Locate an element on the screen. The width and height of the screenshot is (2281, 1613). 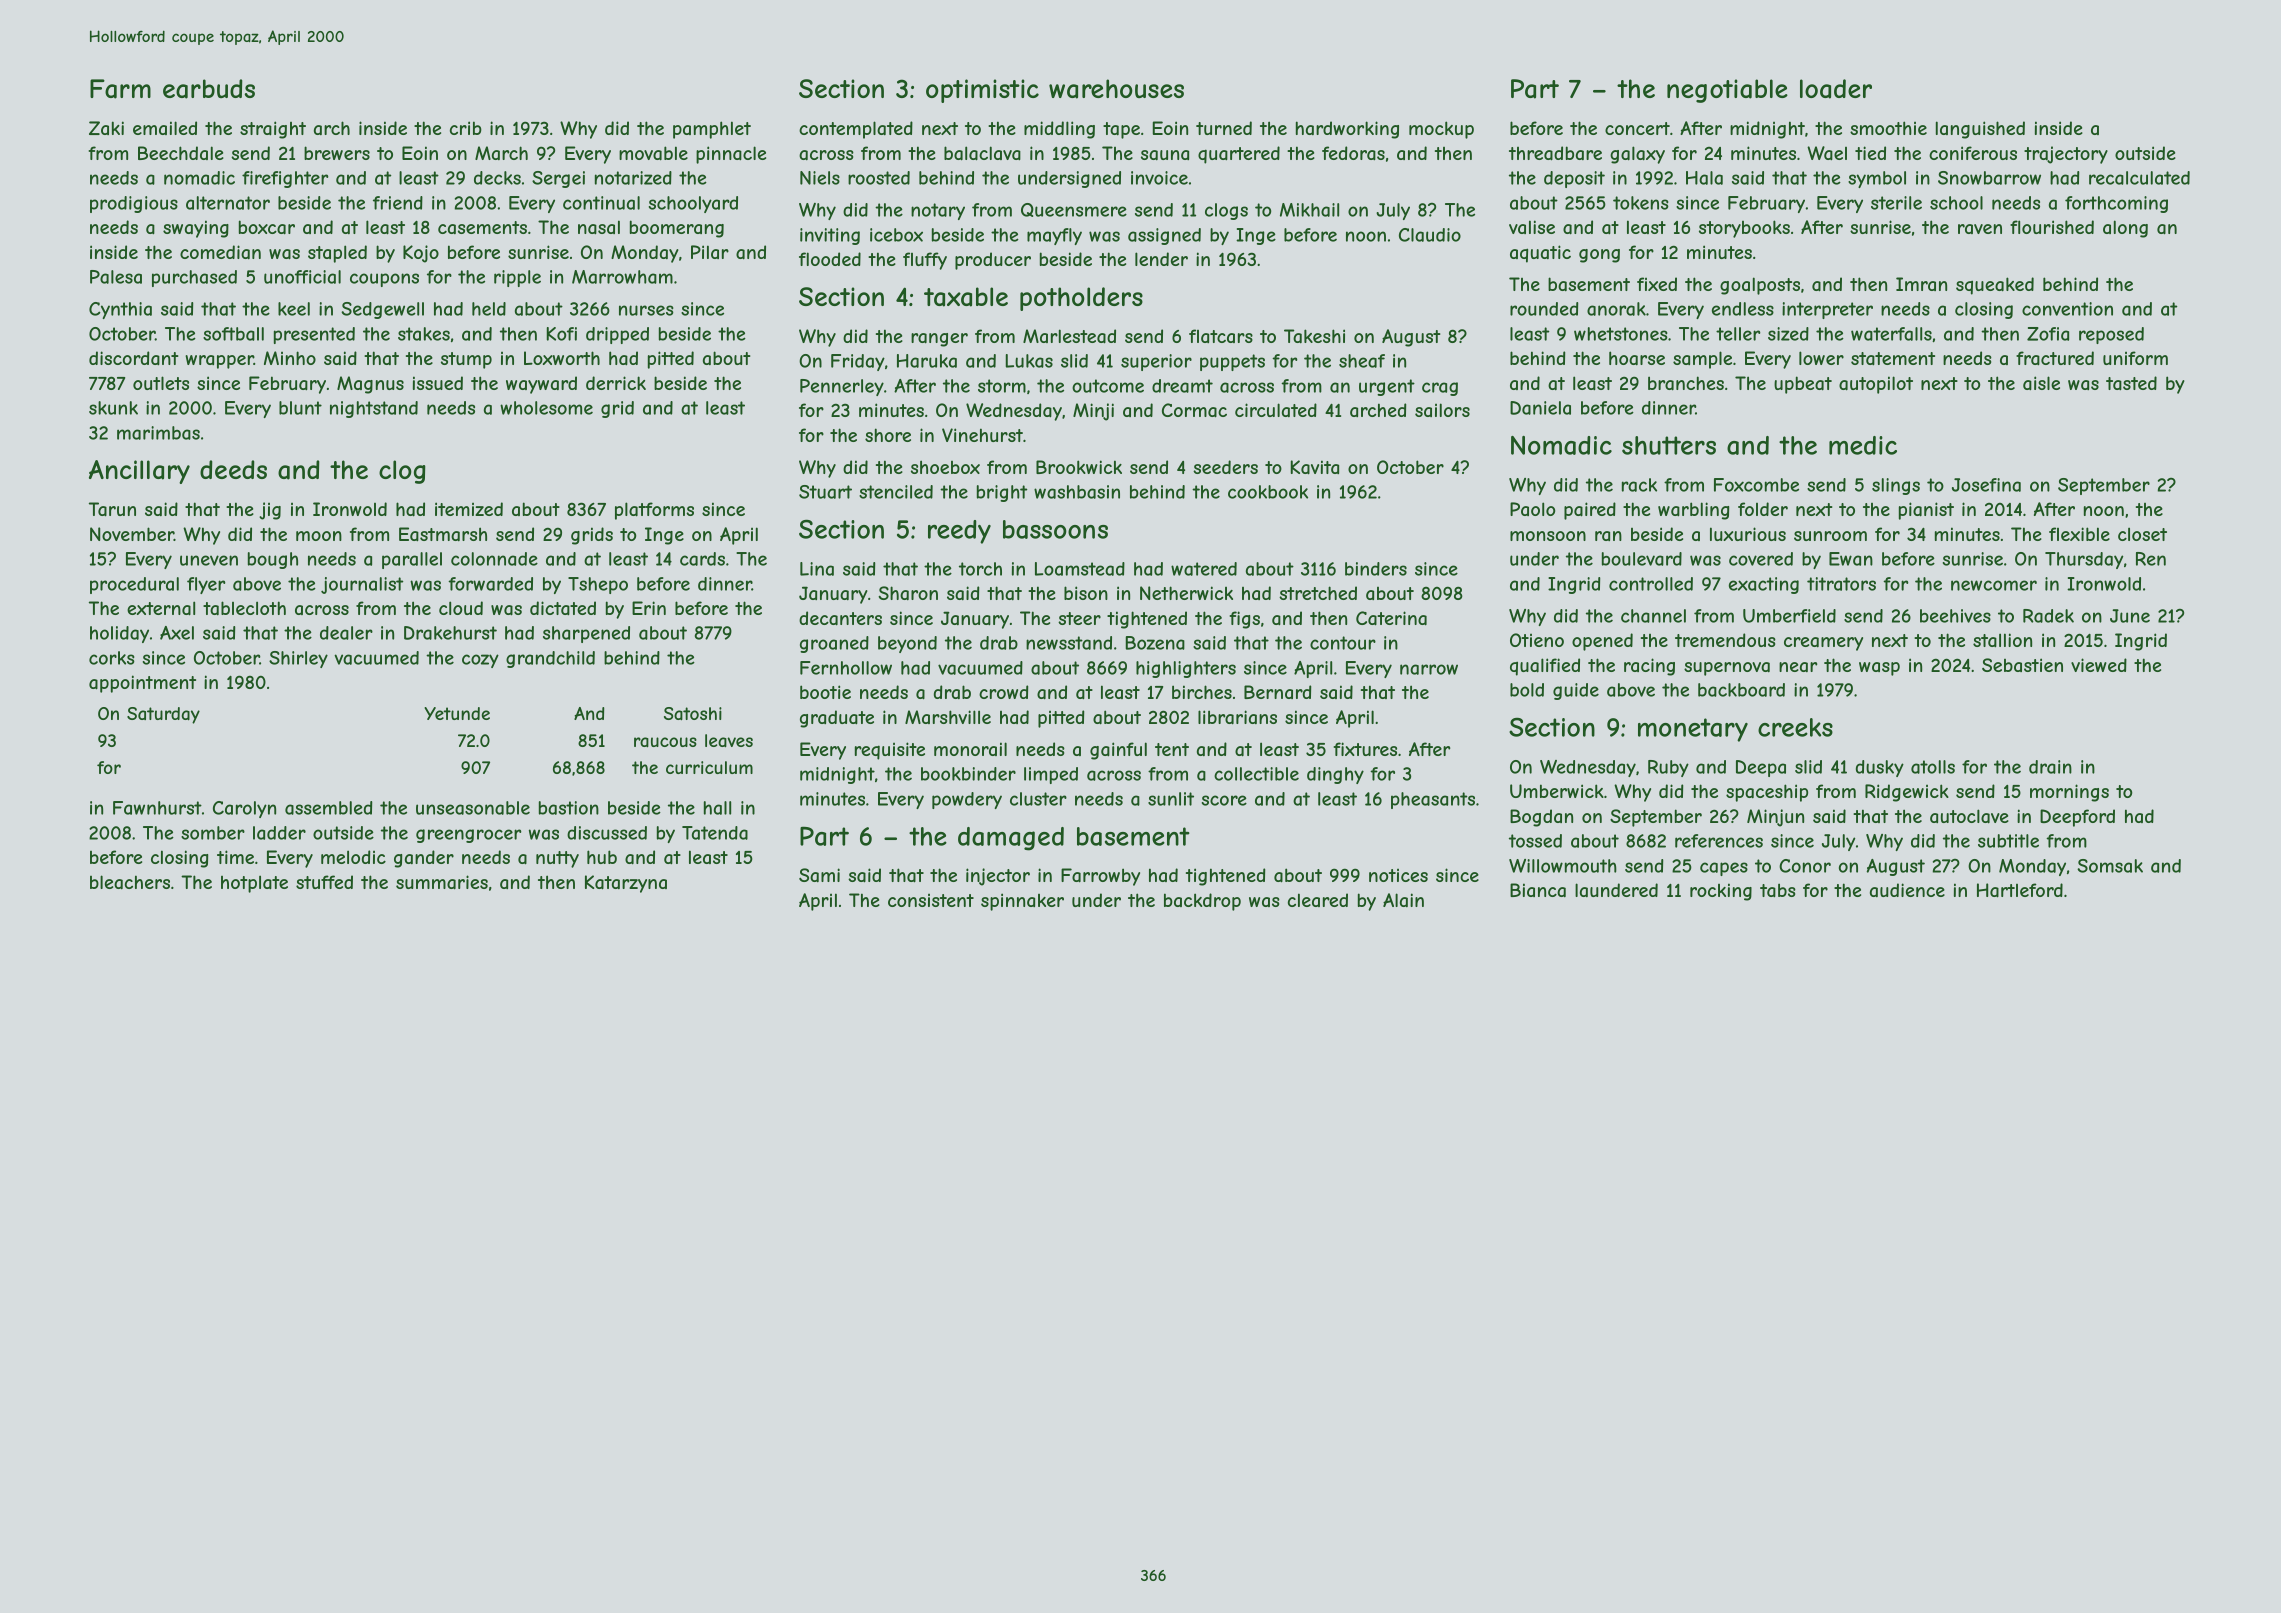
pamphlet is located at coordinates (712, 130).
